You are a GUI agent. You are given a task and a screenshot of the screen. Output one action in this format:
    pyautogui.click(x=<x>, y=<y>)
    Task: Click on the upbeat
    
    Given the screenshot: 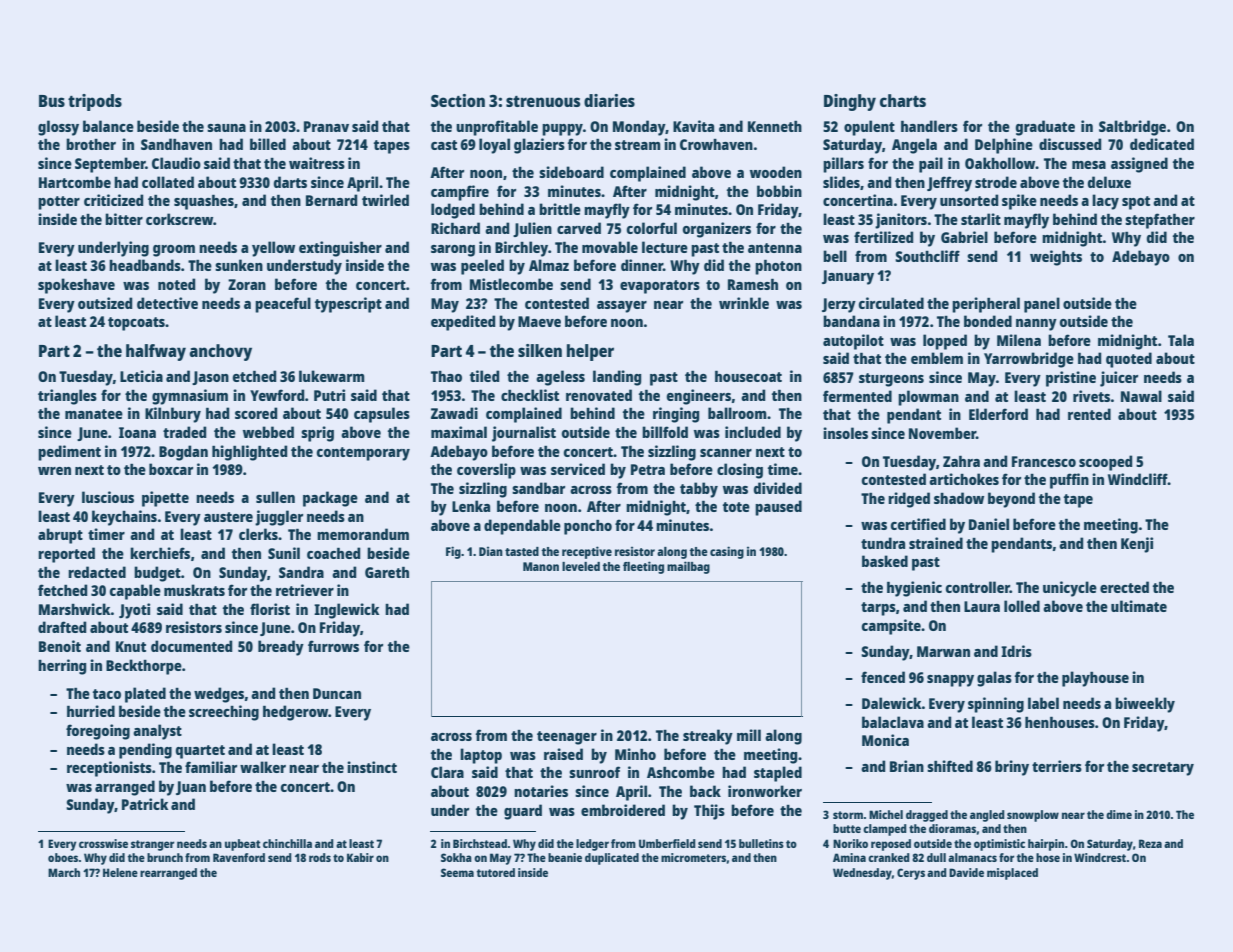 What is the action you would take?
    pyautogui.click(x=243, y=845)
